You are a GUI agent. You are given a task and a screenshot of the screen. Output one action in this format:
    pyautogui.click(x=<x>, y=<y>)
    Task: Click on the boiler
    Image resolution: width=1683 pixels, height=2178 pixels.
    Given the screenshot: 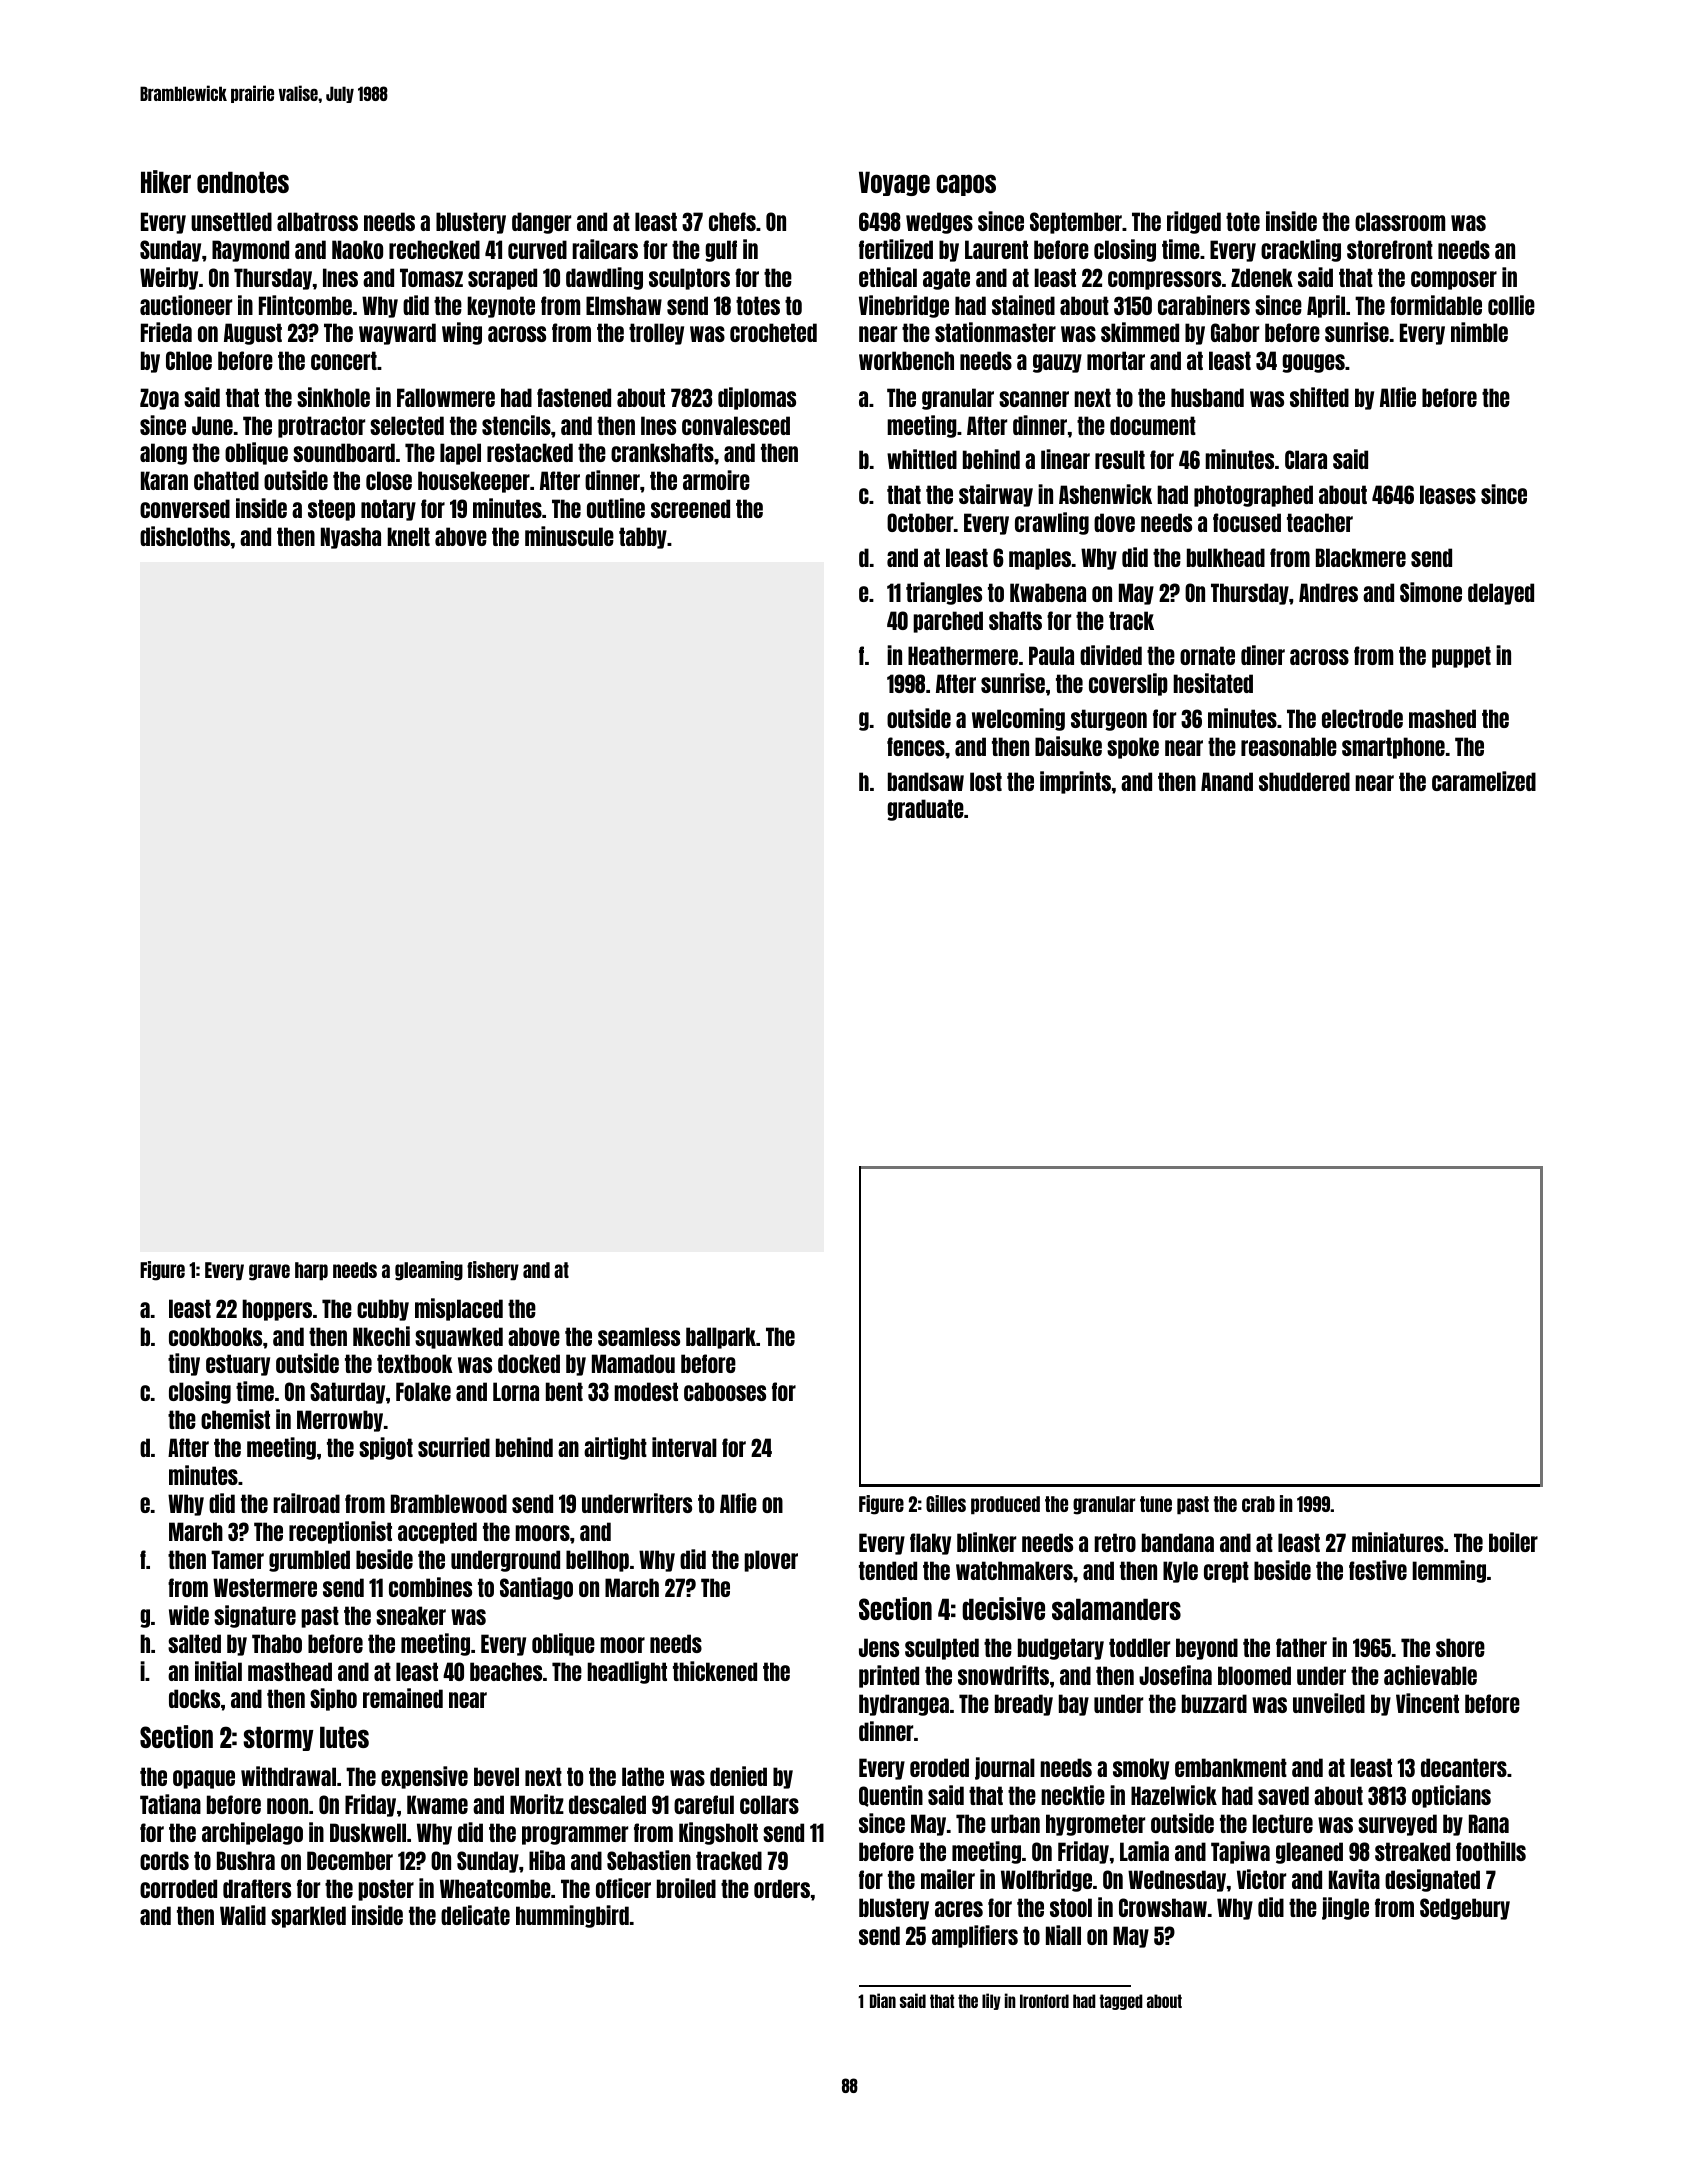 What is the action you would take?
    pyautogui.click(x=1513, y=1542)
